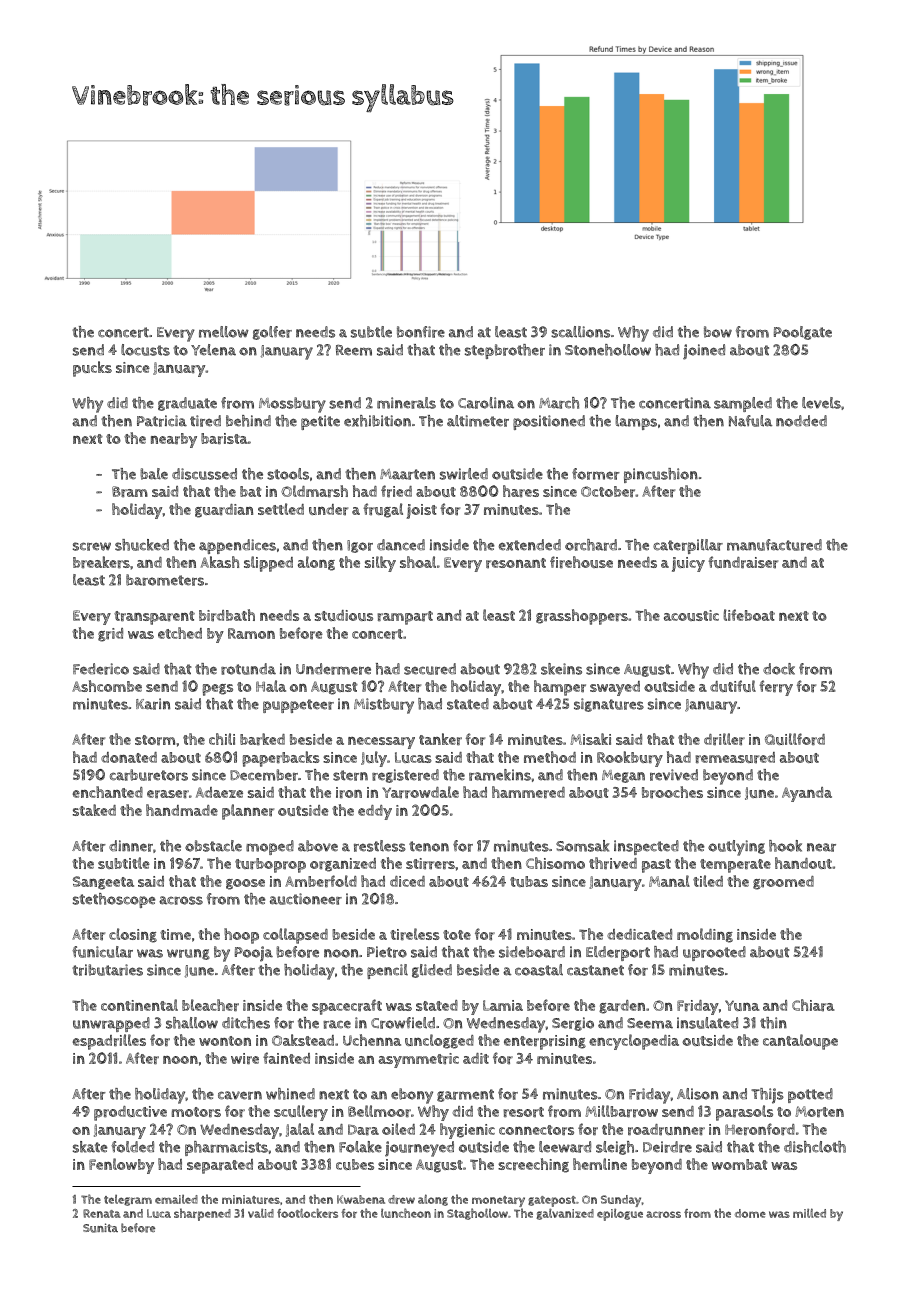 The image size is (924, 1308). Describe the element at coordinates (421, 332) in the screenshot. I see `bonfire` at that location.
